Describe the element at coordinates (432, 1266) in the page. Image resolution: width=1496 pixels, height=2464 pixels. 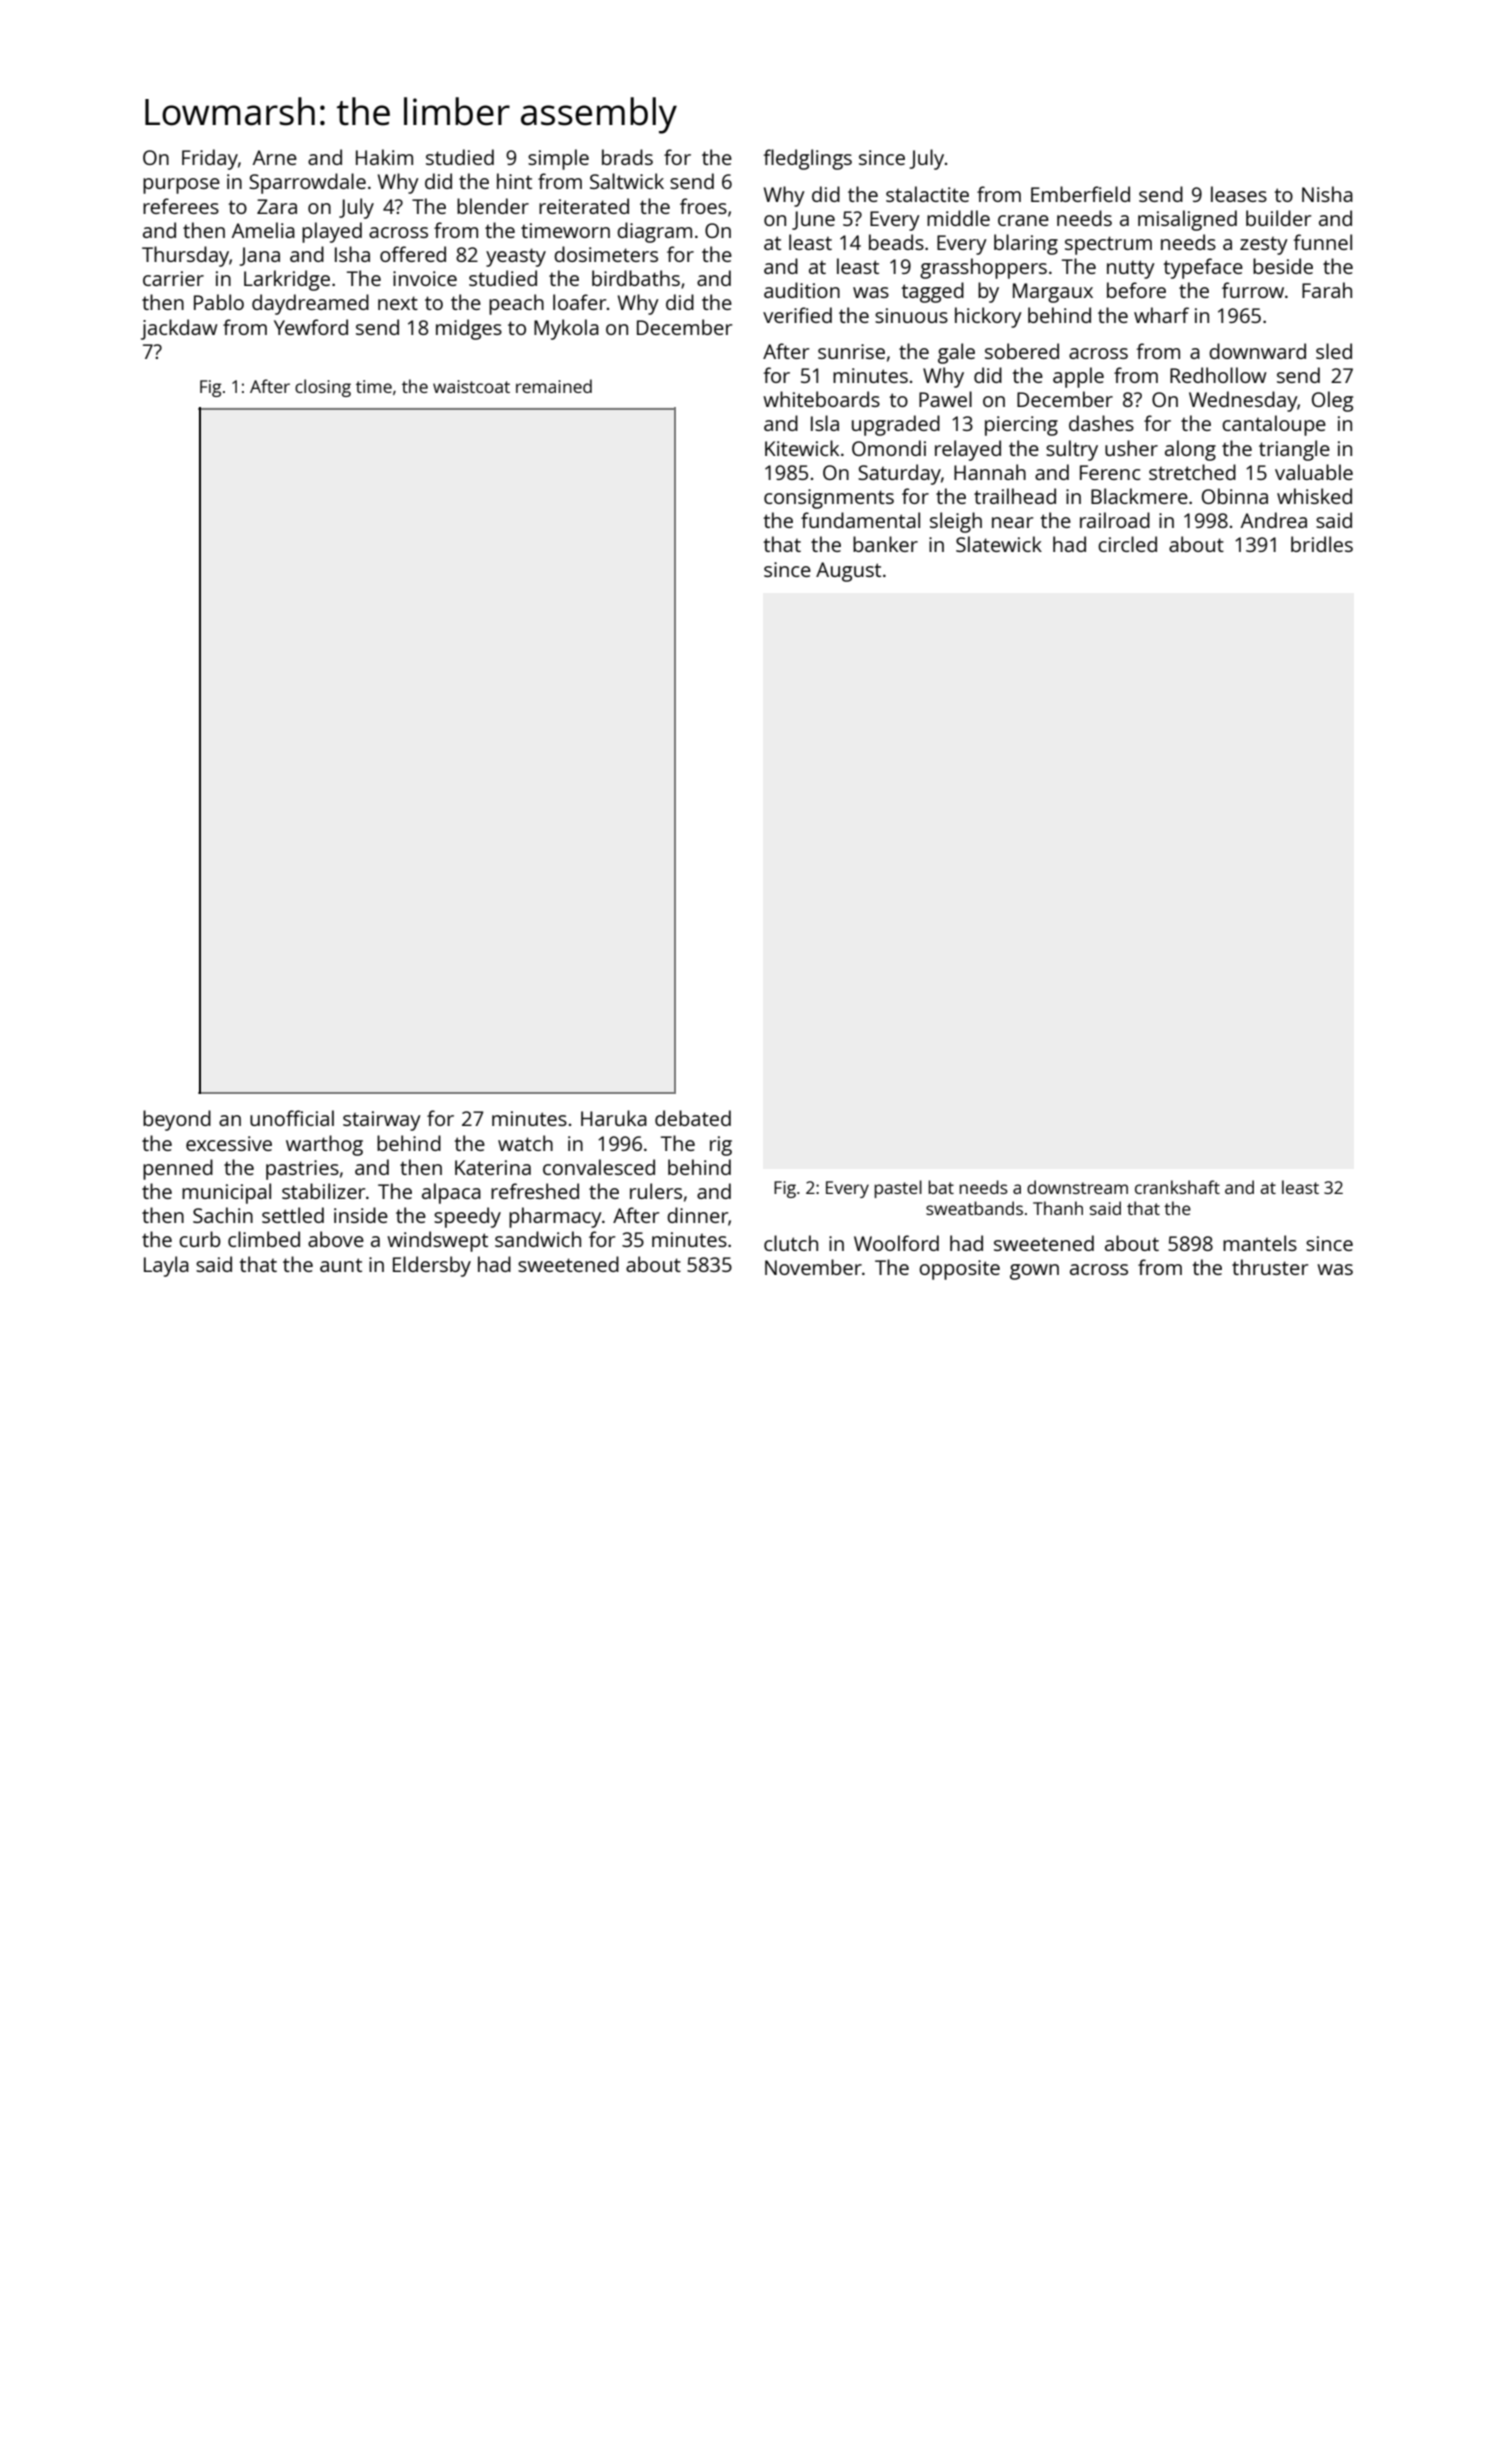
I see `Eldersby` at that location.
